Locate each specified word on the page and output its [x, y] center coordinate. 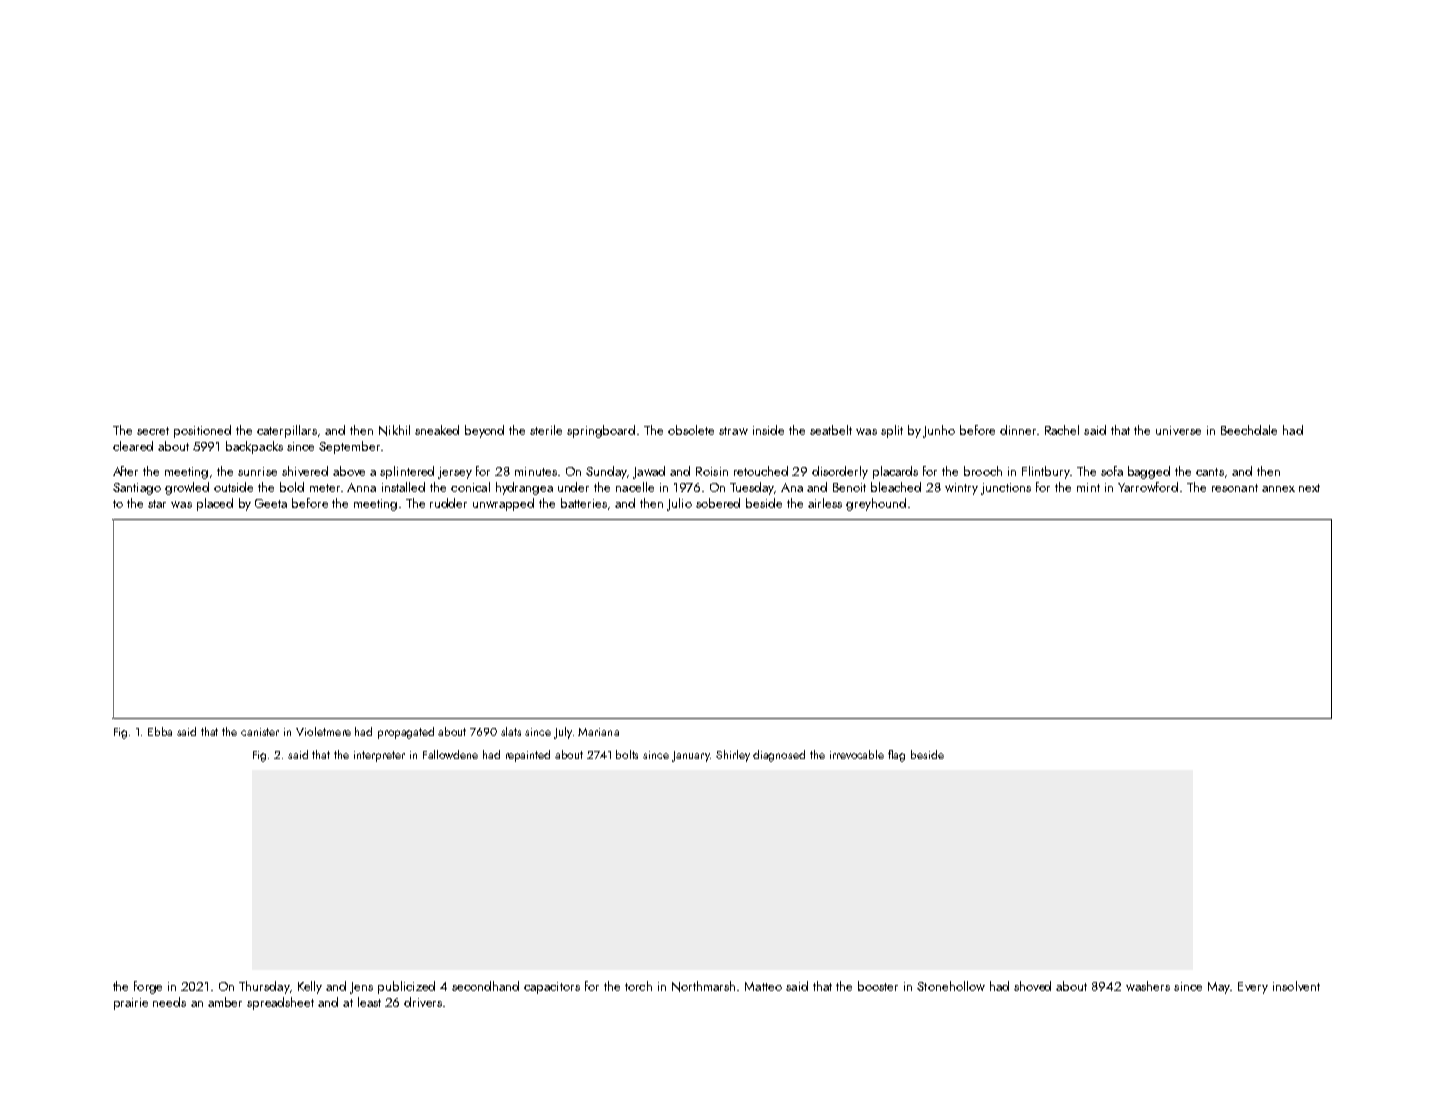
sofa [1112, 471]
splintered [407, 472]
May [1219, 988]
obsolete [691, 430]
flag [896, 756]
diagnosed [779, 756]
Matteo [763, 986]
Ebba [160, 731]
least [369, 1002]
